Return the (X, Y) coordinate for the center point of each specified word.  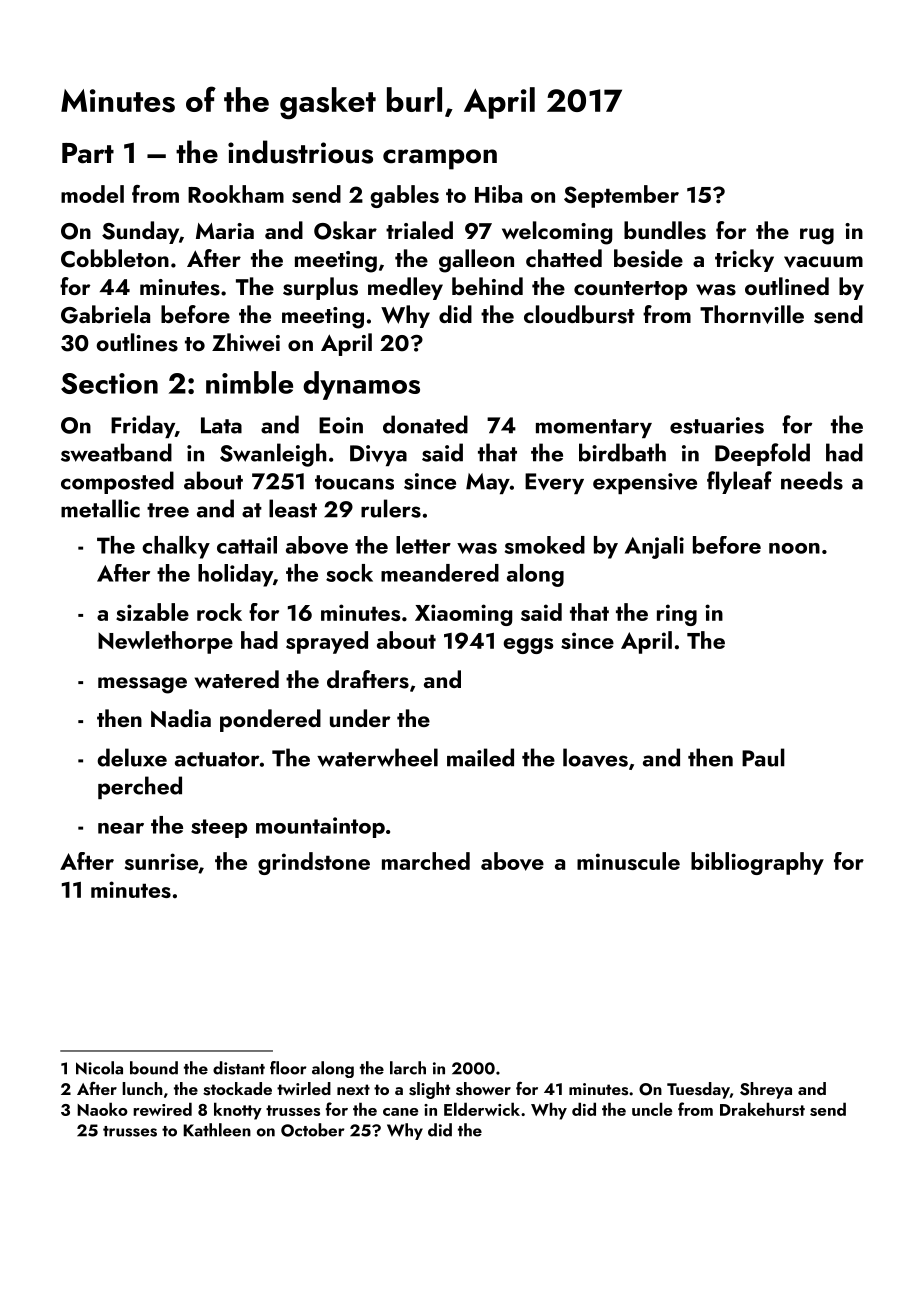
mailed (480, 757)
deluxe (132, 757)
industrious (300, 152)
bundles (665, 230)
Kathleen (217, 1130)
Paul (763, 757)
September (621, 196)
